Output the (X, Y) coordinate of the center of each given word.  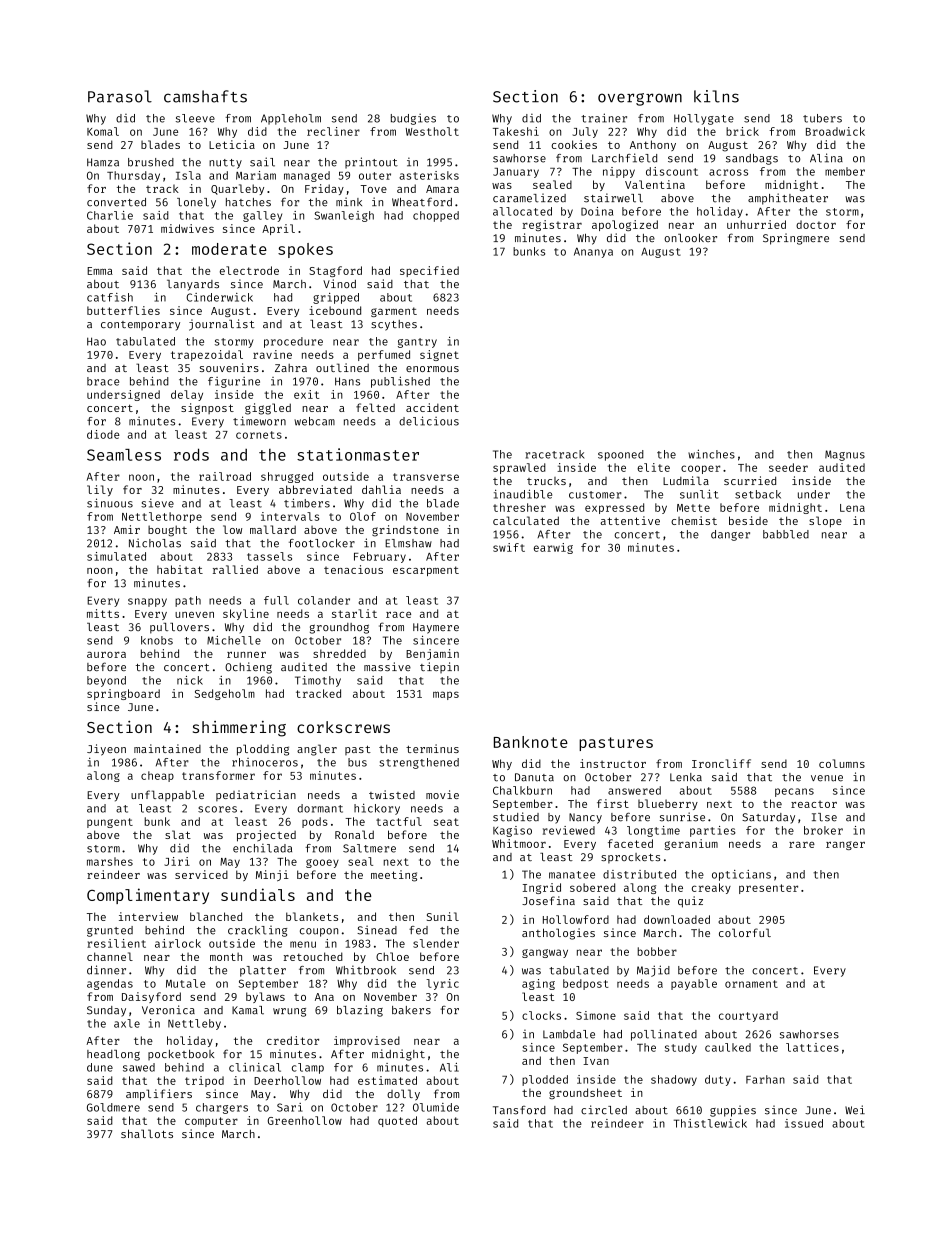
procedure (293, 342)
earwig (553, 548)
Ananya (593, 253)
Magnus (845, 455)
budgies (413, 119)
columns (842, 763)
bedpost (586, 984)
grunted (110, 931)
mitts (103, 613)
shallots (147, 1133)
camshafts (205, 96)
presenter (768, 889)
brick (742, 131)
